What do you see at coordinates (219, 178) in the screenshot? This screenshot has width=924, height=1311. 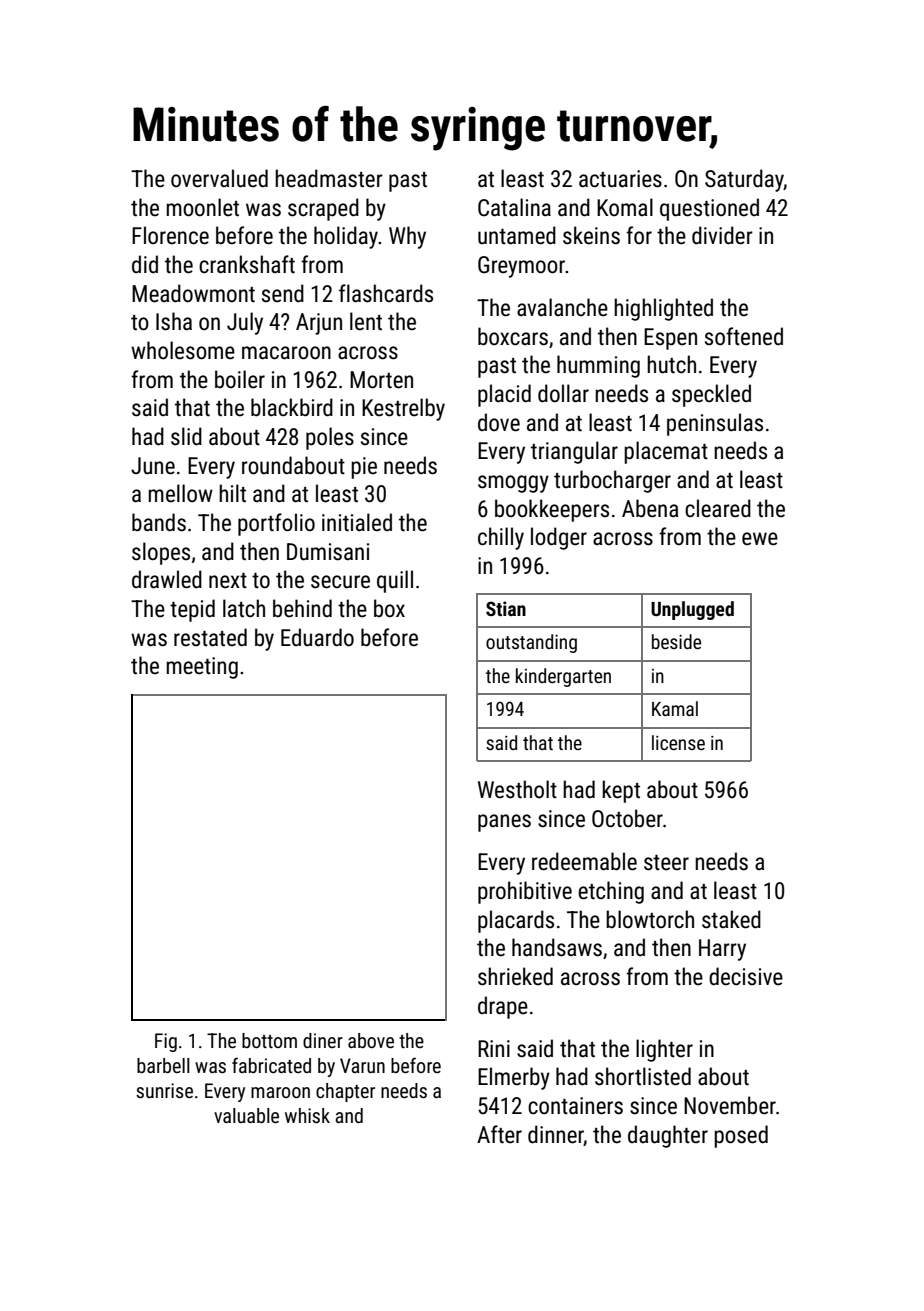 I see `overvalued` at bounding box center [219, 178].
